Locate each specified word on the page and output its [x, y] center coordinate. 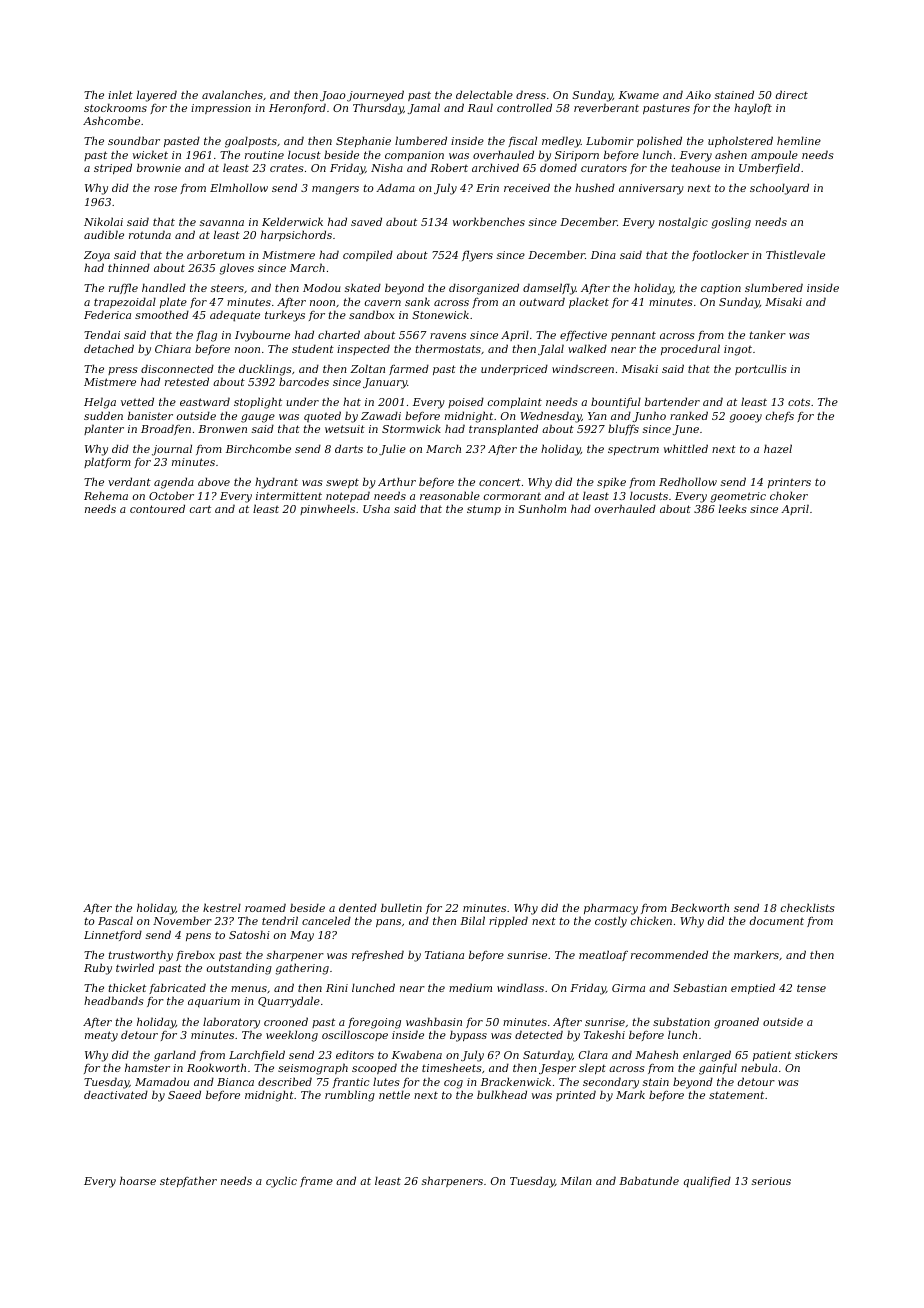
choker [789, 495]
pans [388, 923]
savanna [222, 223]
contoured [157, 508]
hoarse [138, 1180]
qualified [707, 1182]
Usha [376, 508]
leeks [733, 508]
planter [104, 429]
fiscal [522, 141]
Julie [392, 449]
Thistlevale [795, 254]
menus [249, 989]
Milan [576, 1180]
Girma [628, 988]
